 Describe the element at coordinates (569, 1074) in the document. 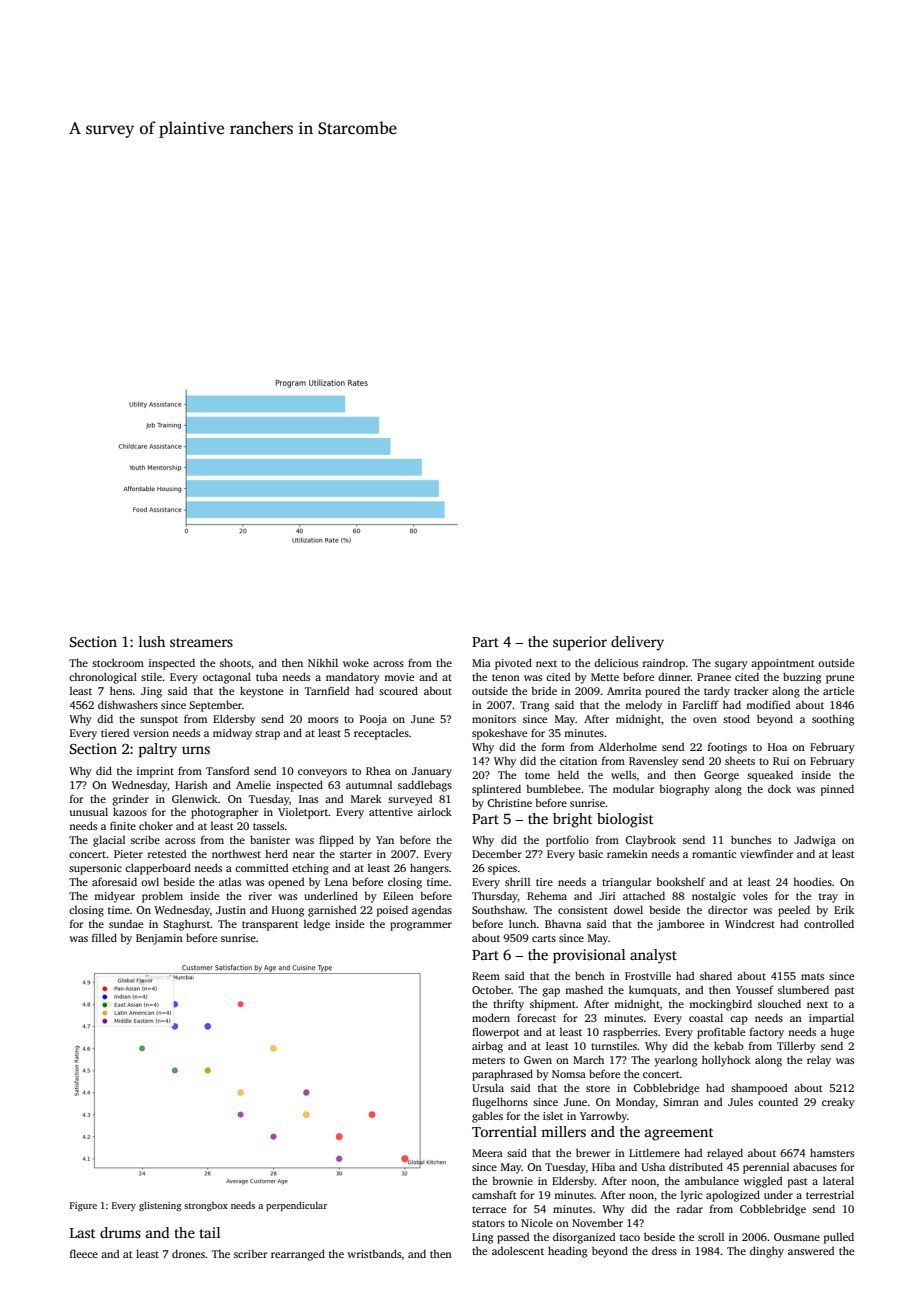

I see `Nomsa` at that location.
